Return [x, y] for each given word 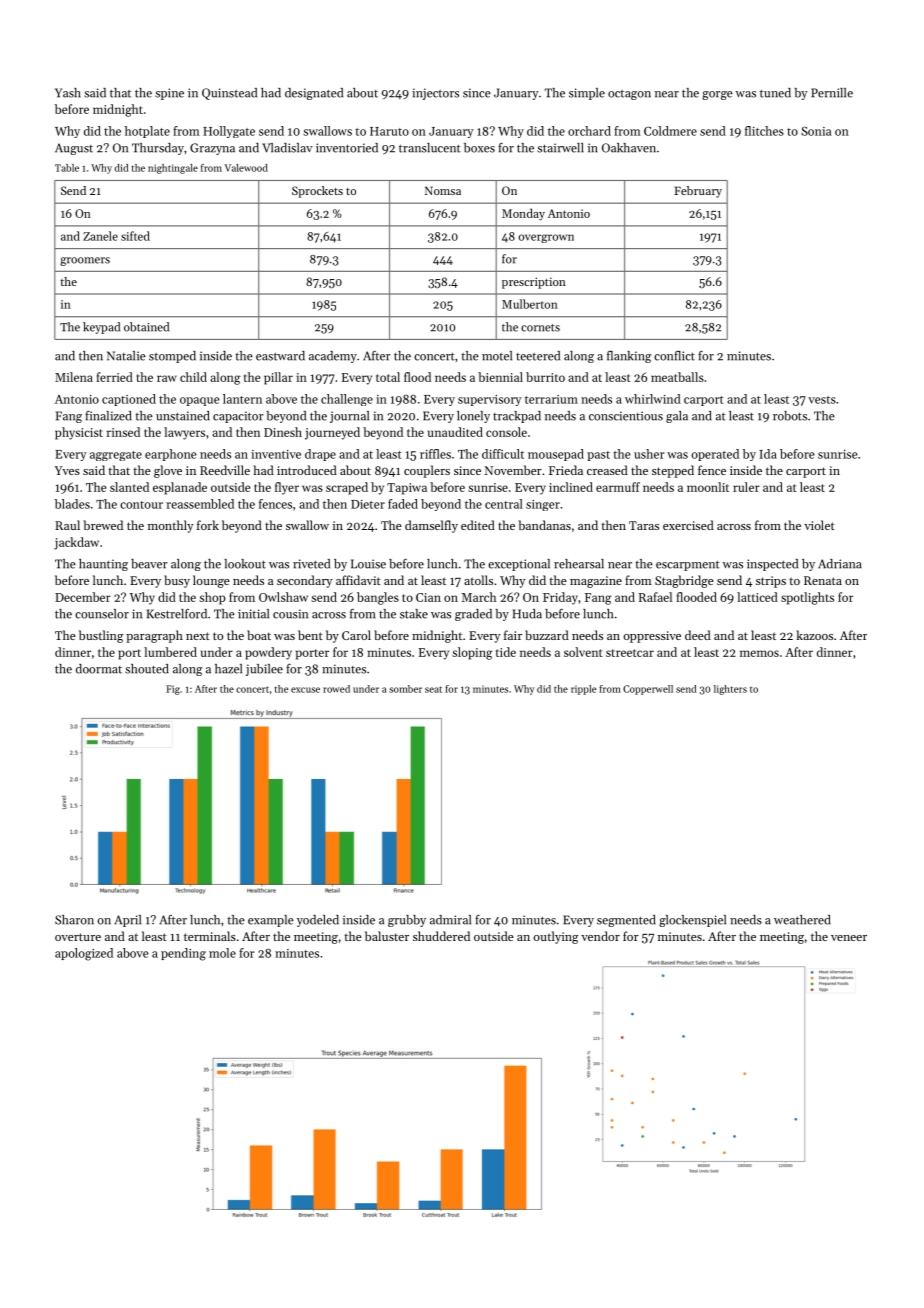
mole [222, 953]
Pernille [832, 93]
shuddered [441, 936]
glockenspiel [692, 921]
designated [314, 94]
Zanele [100, 236]
